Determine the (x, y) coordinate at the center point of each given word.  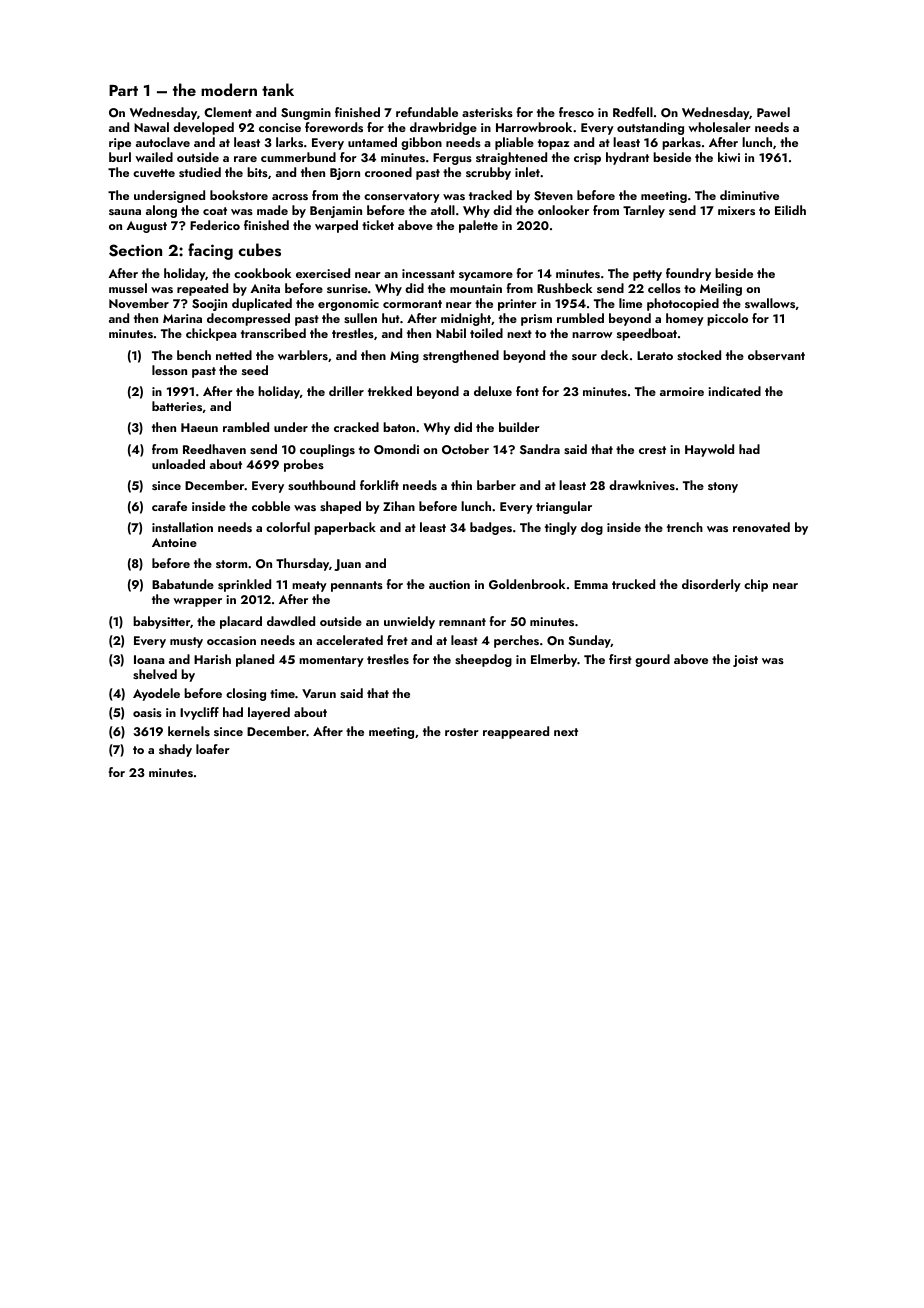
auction (449, 584)
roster (462, 732)
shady (175, 750)
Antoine (174, 542)
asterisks (487, 112)
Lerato (655, 355)
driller (346, 391)
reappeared (516, 732)
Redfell (633, 112)
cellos (664, 288)
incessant (428, 273)
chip (756, 585)
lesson (169, 370)
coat (215, 211)
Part (123, 90)
